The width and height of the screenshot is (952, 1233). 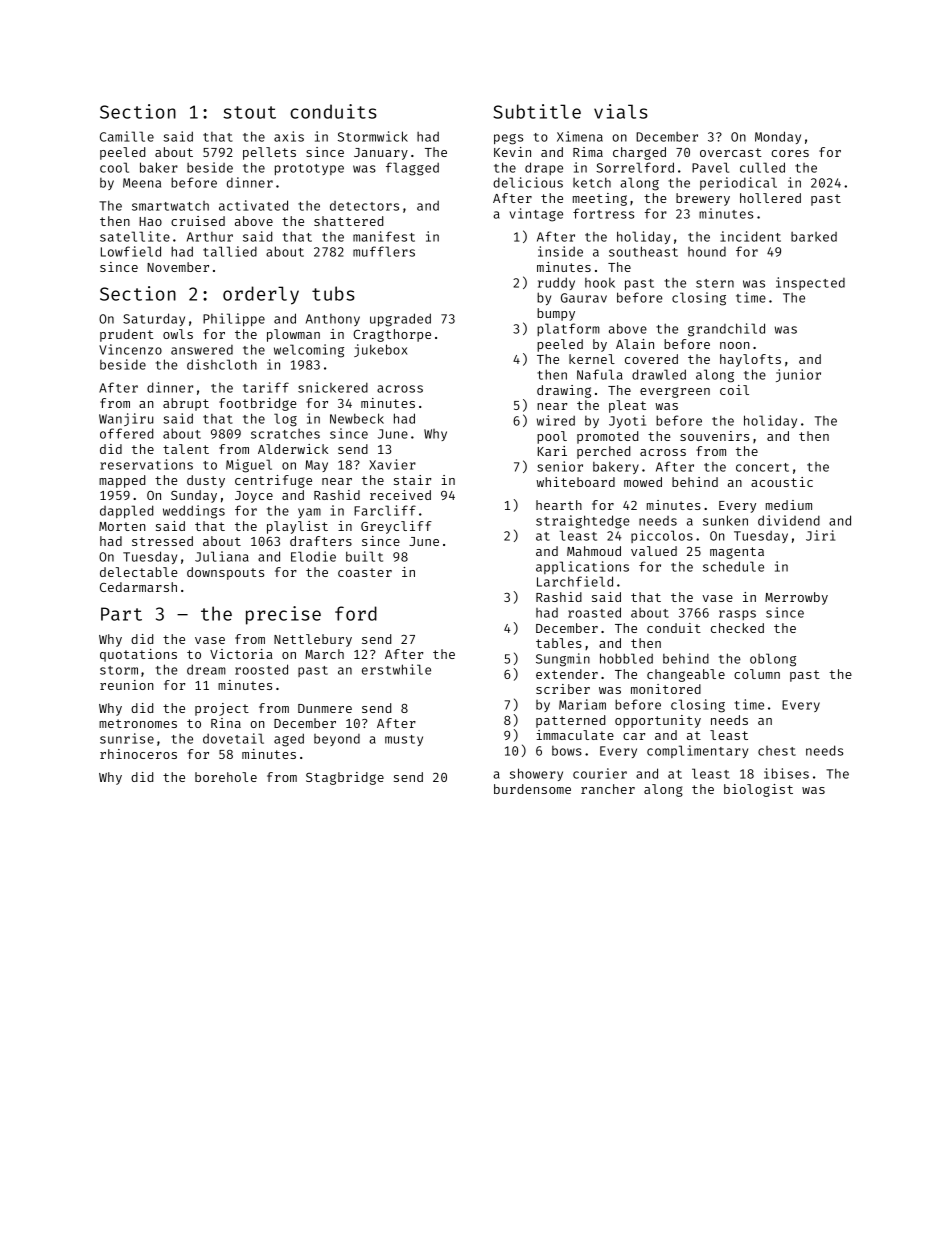 What do you see at coordinates (170, 206) in the screenshot?
I see `smartwatch` at bounding box center [170, 206].
